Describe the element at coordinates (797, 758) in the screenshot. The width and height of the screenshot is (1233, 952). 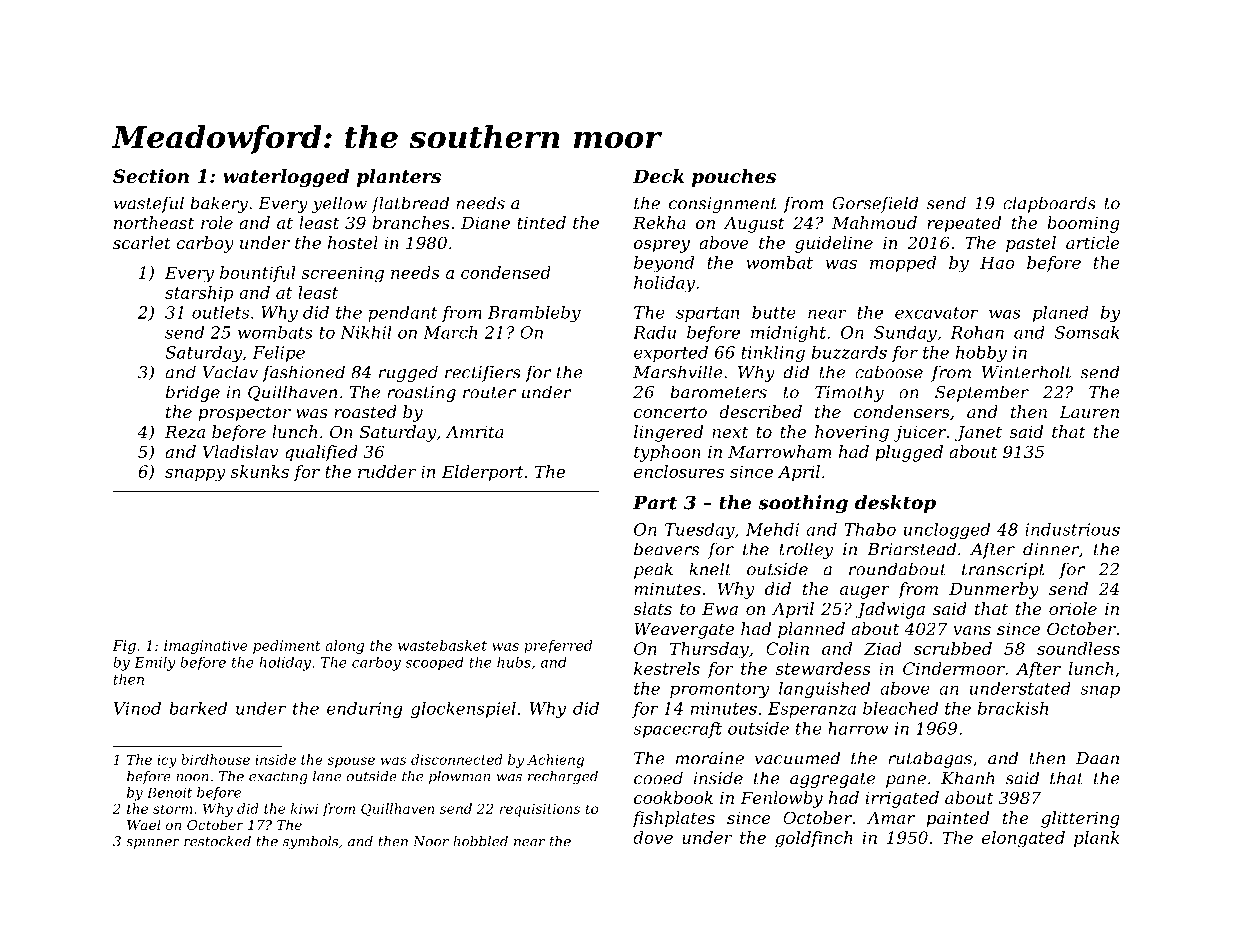
I see `vacuumed` at that location.
